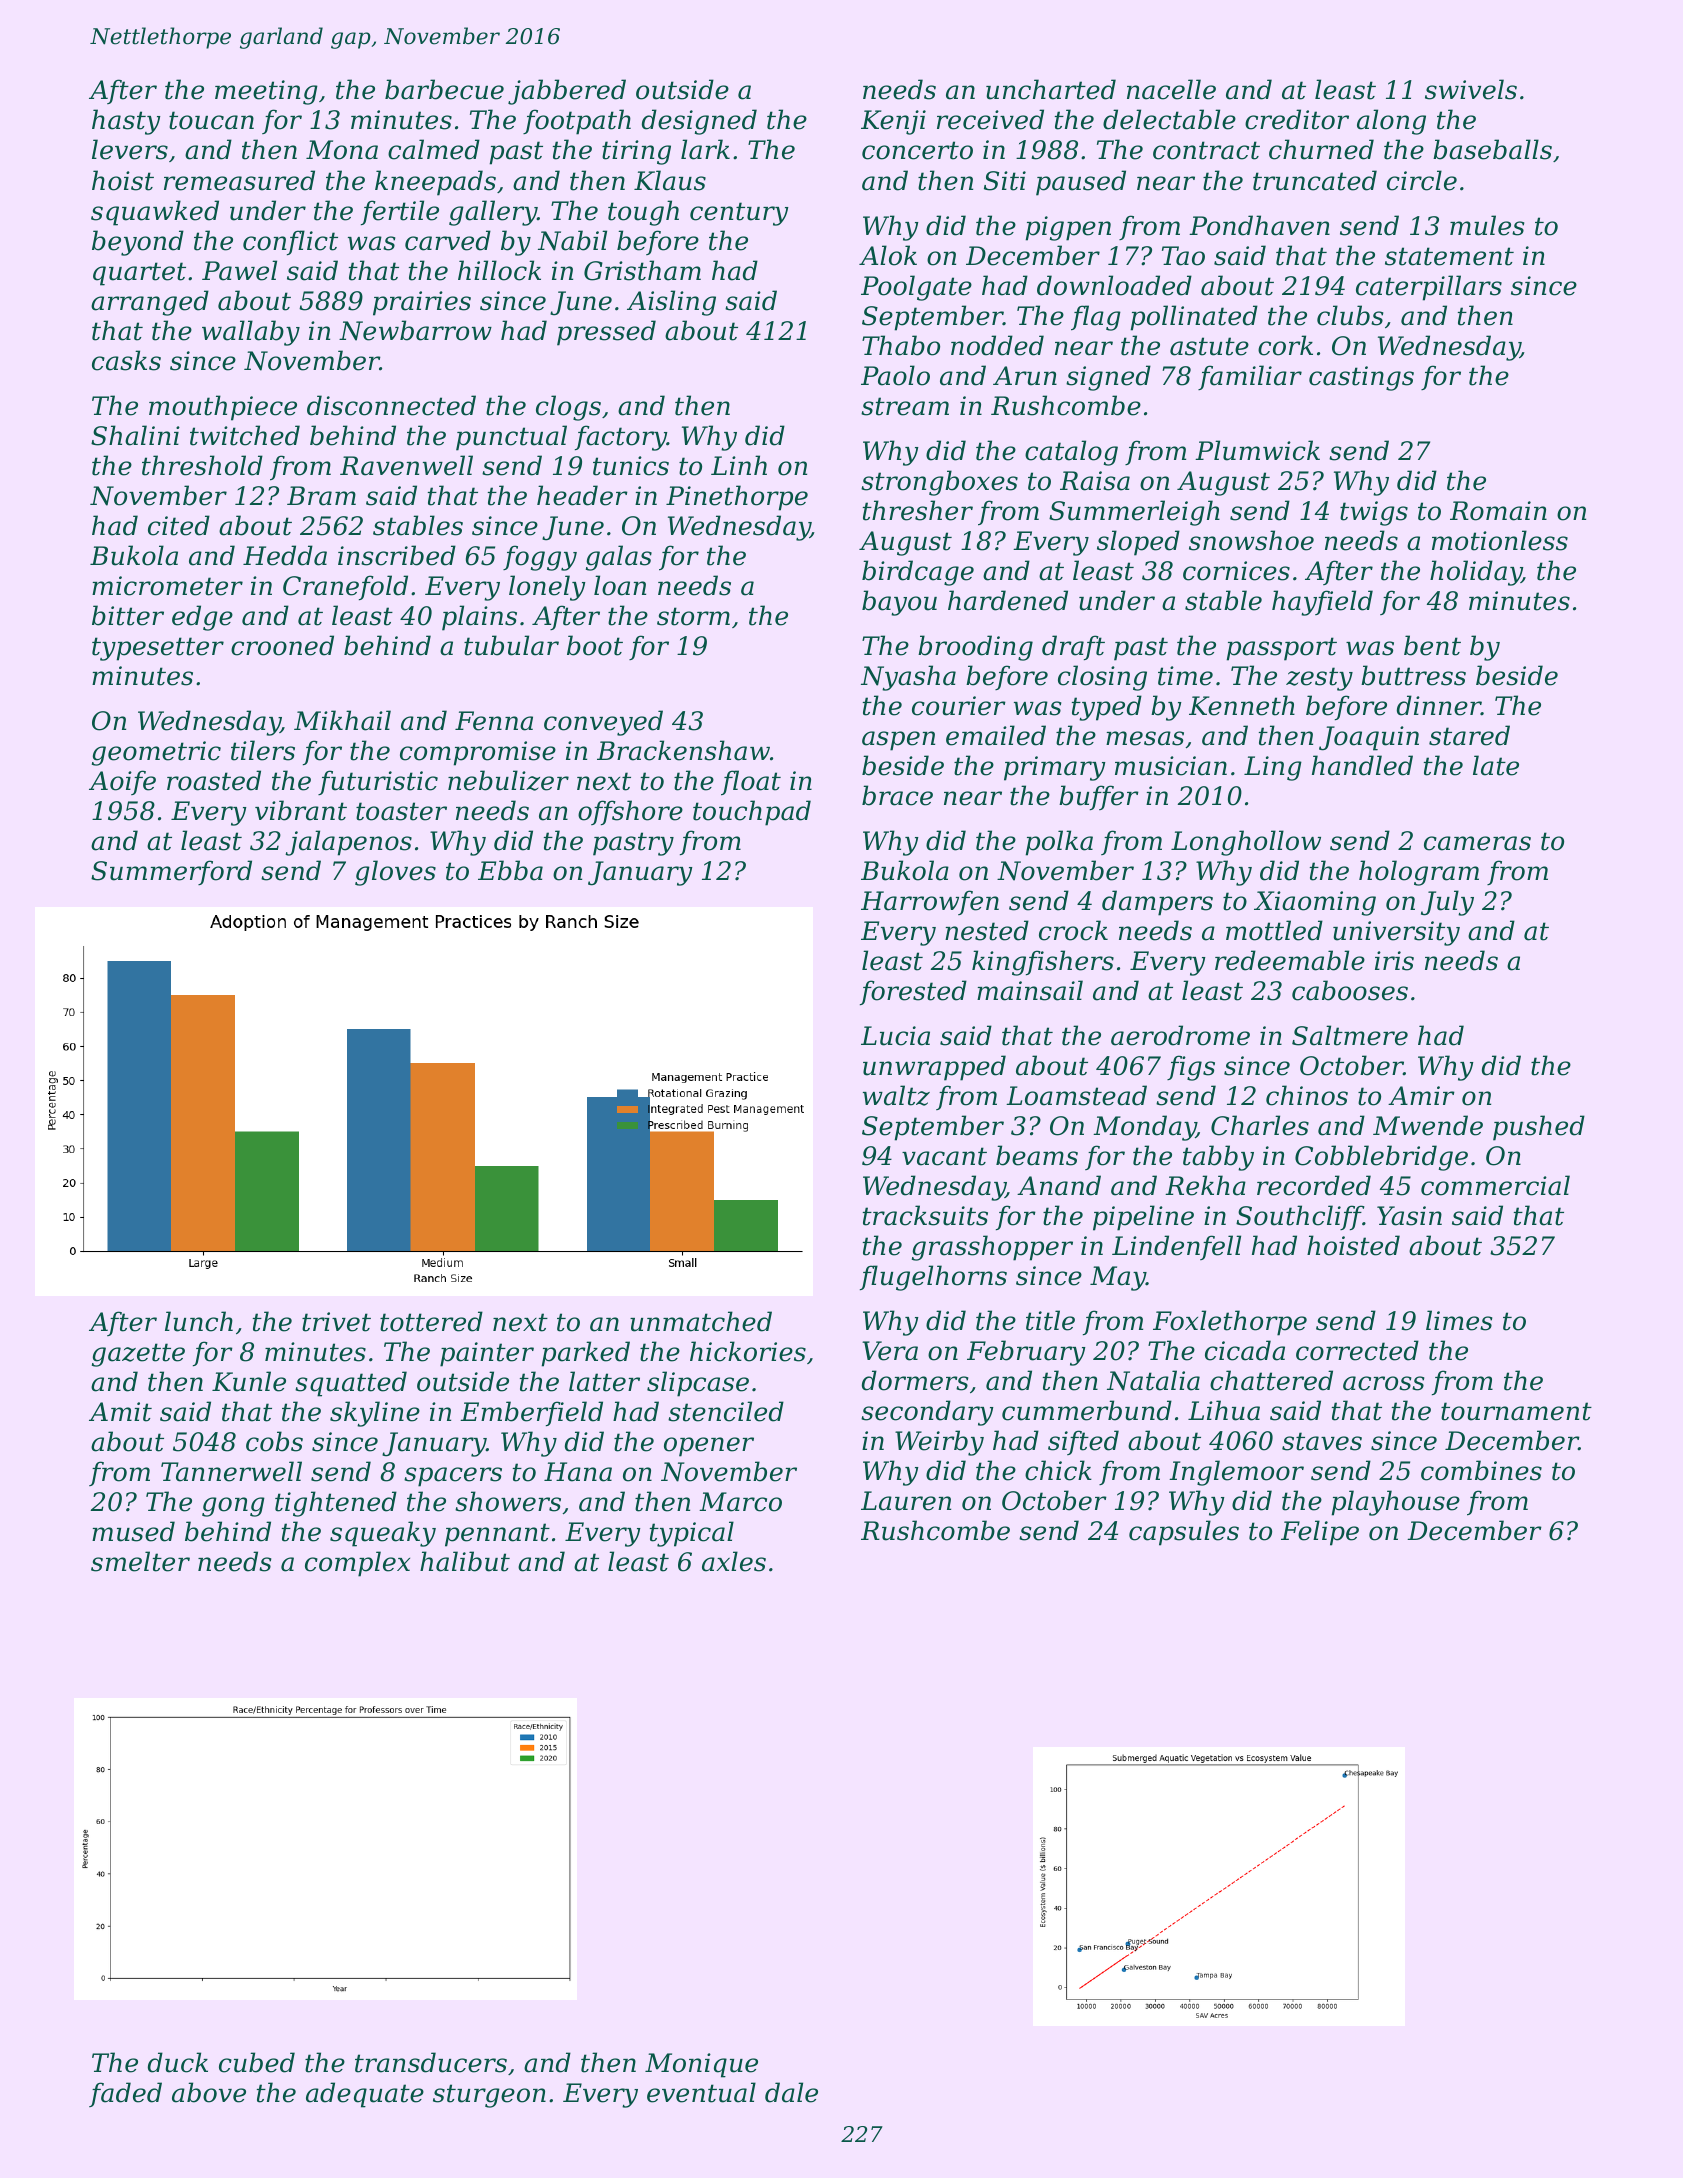  Describe the element at coordinates (336, 1322) in the screenshot. I see `trivet` at that location.
